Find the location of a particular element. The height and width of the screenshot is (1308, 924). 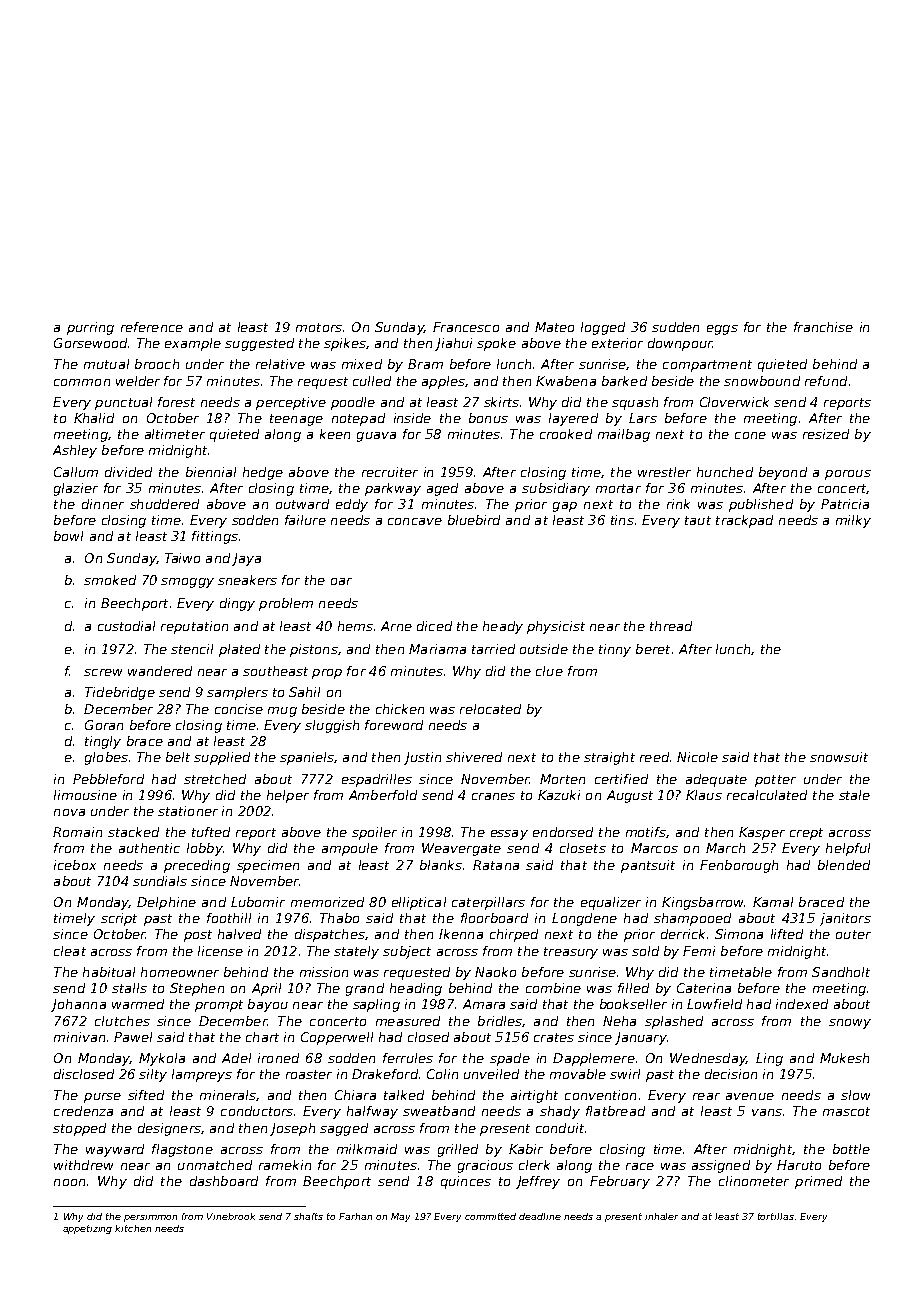

franchise is located at coordinates (823, 327).
